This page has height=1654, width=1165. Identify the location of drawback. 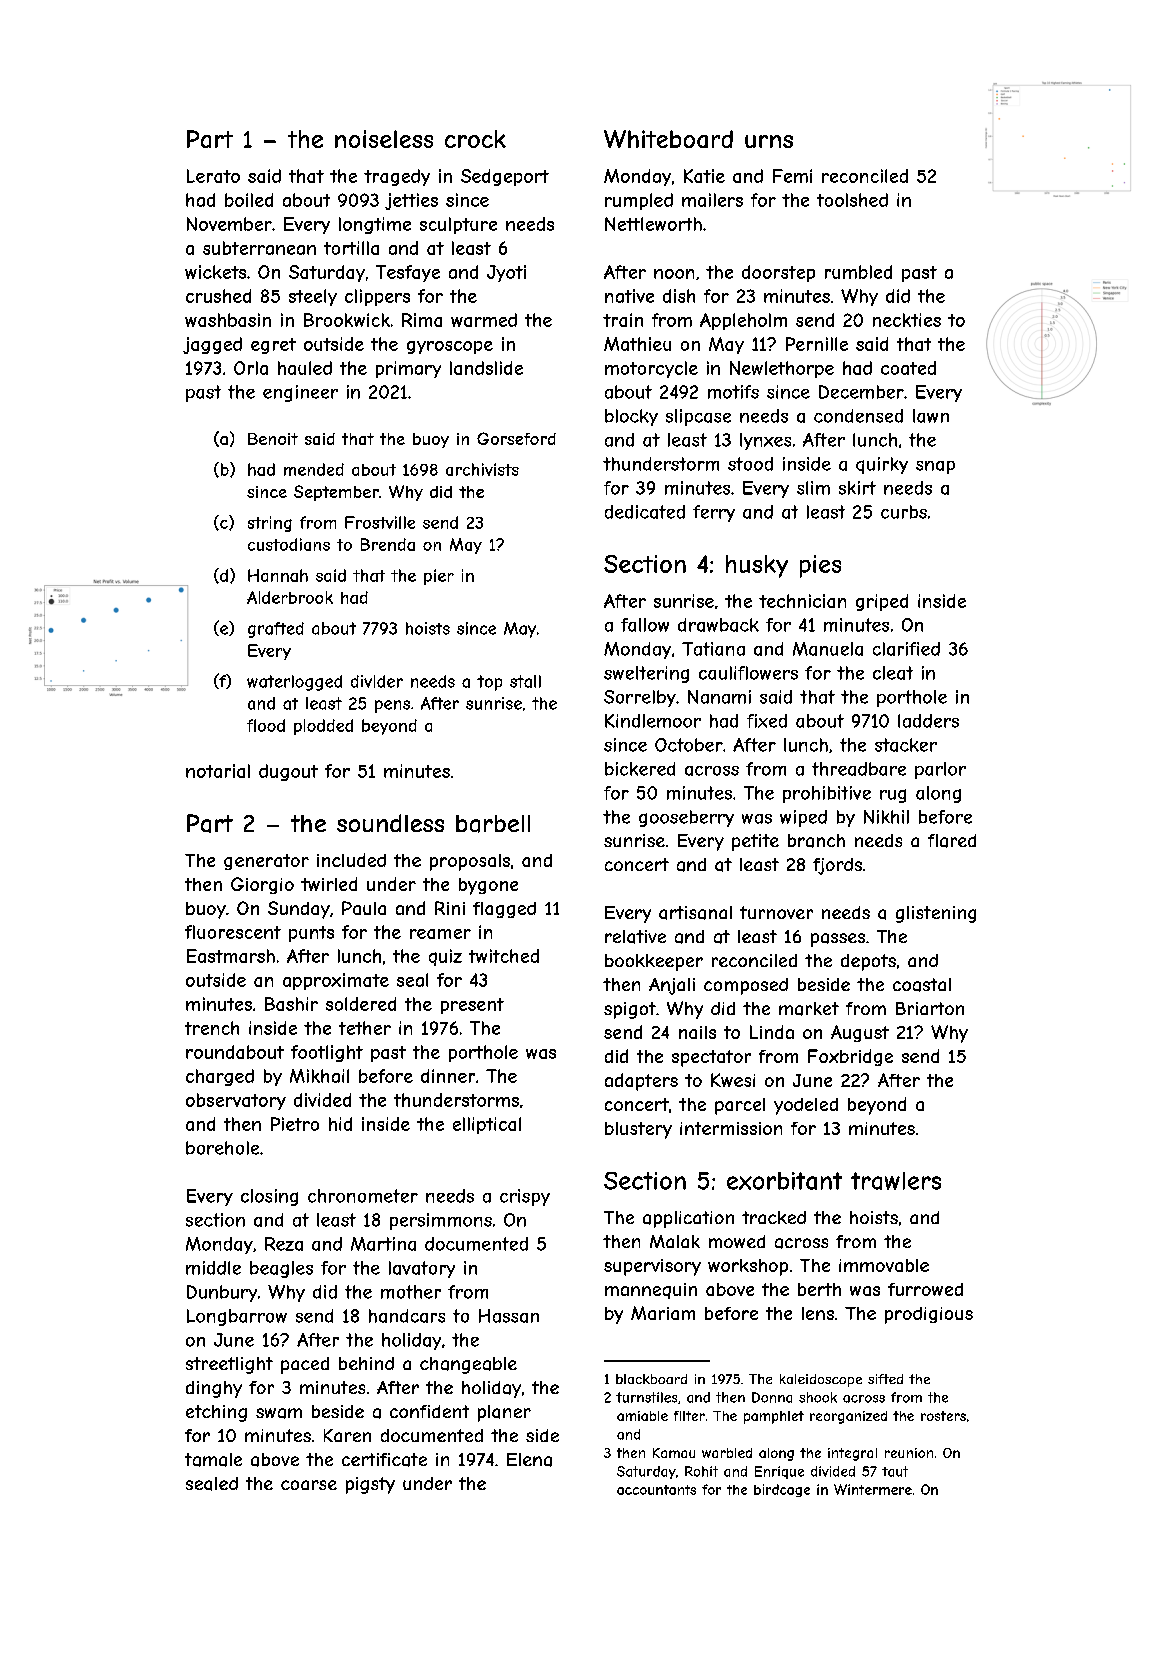
(718, 625).
